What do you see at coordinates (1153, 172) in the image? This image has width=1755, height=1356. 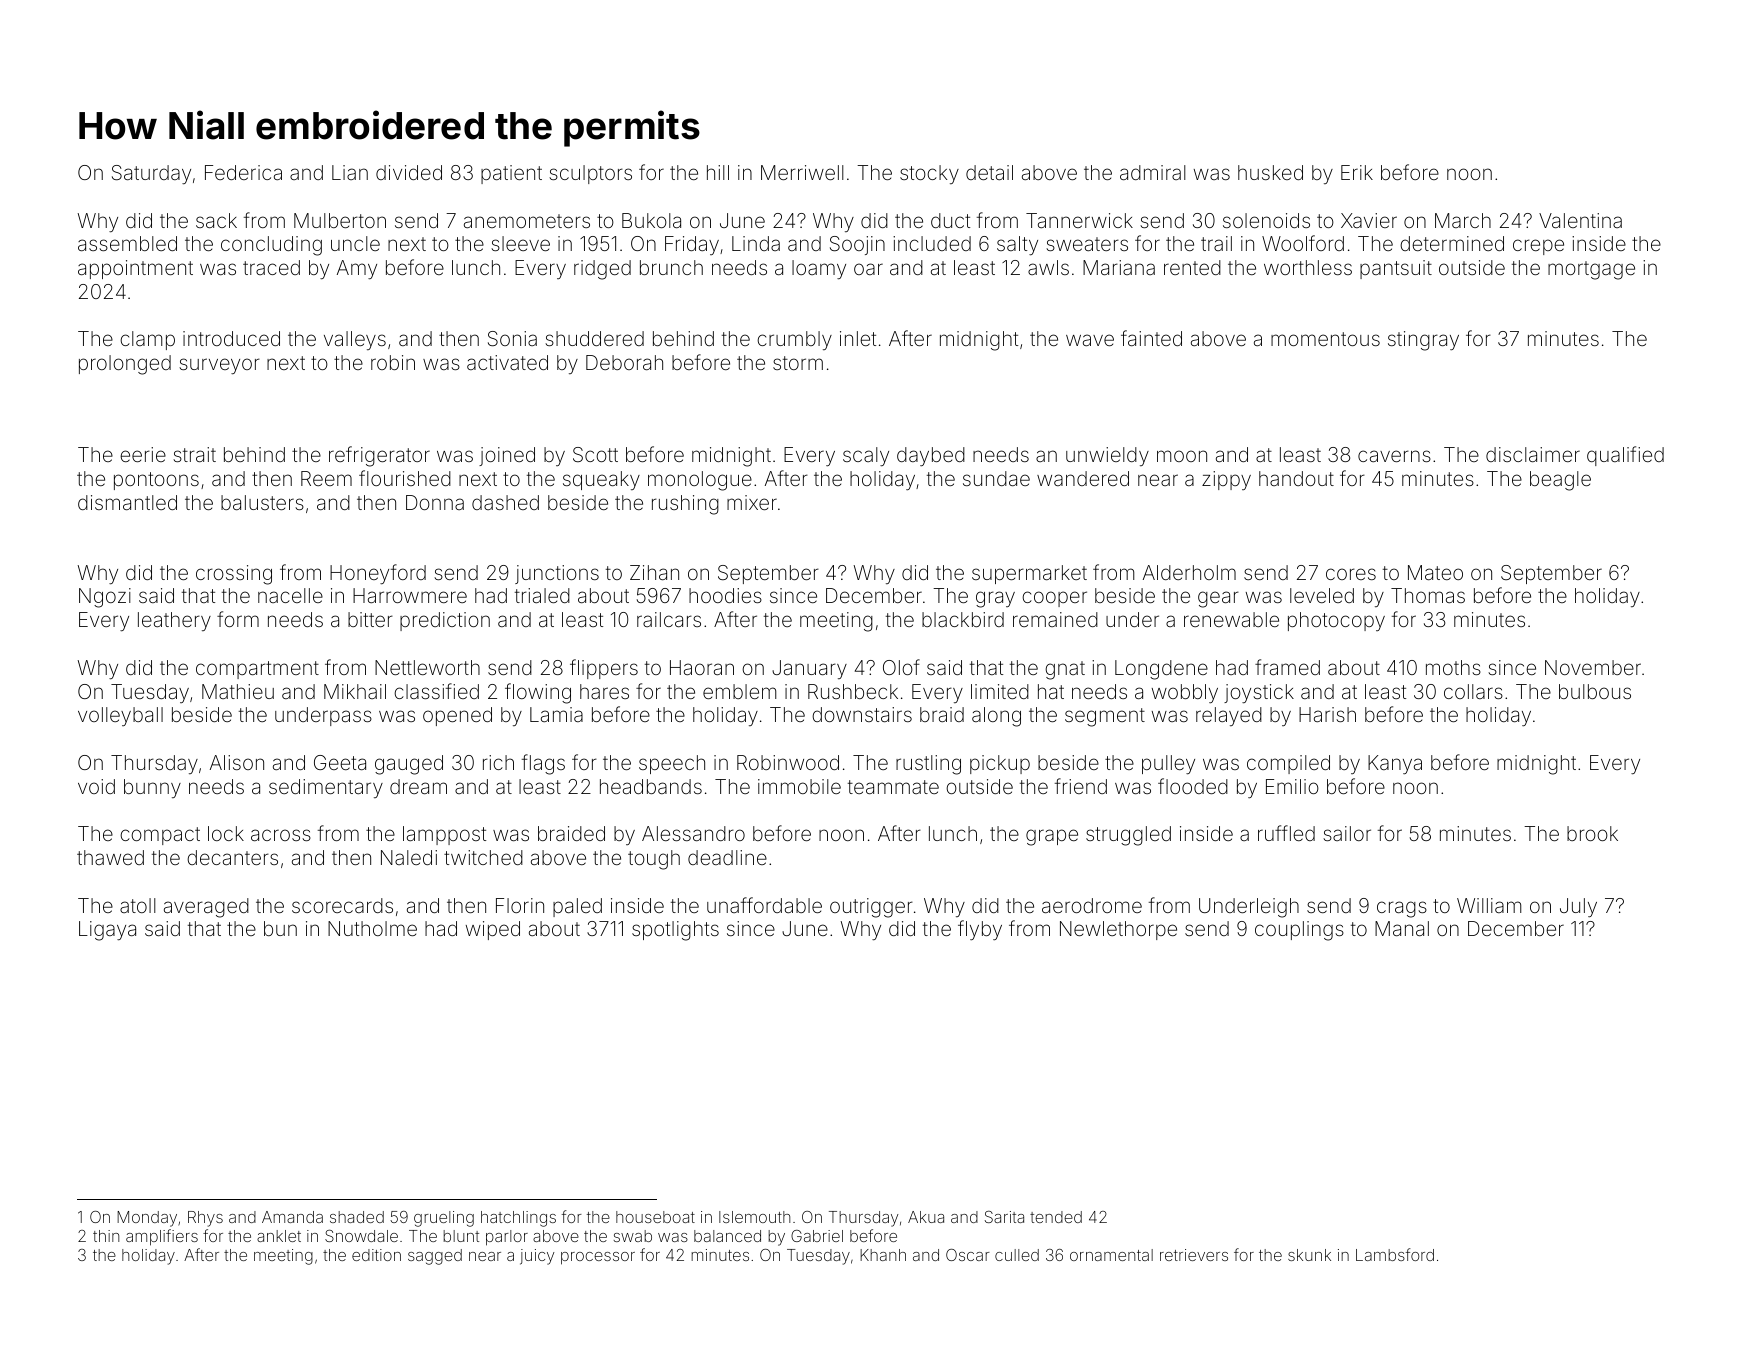 I see `admiral` at bounding box center [1153, 172].
